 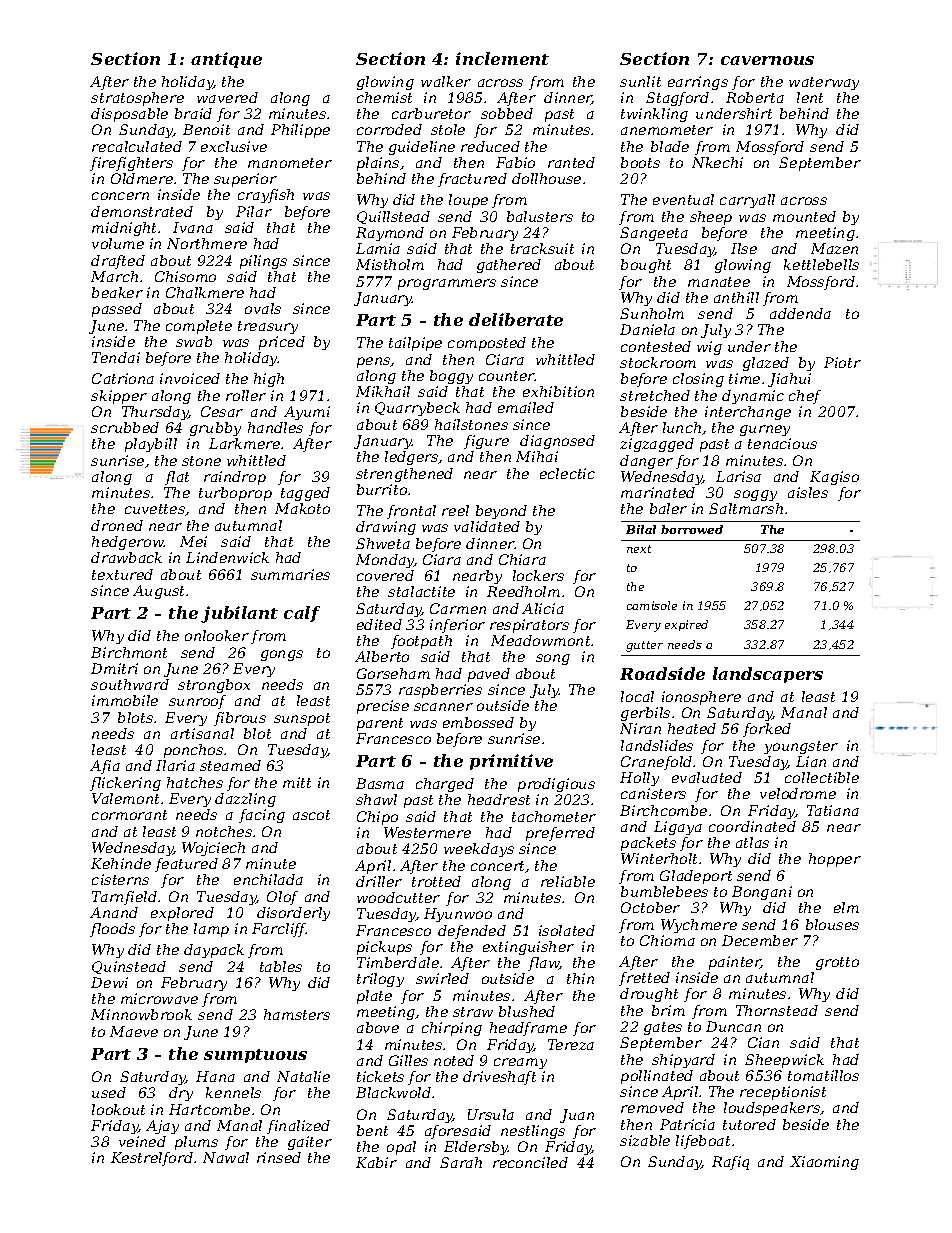 I want to click on inclement, so click(x=502, y=58).
